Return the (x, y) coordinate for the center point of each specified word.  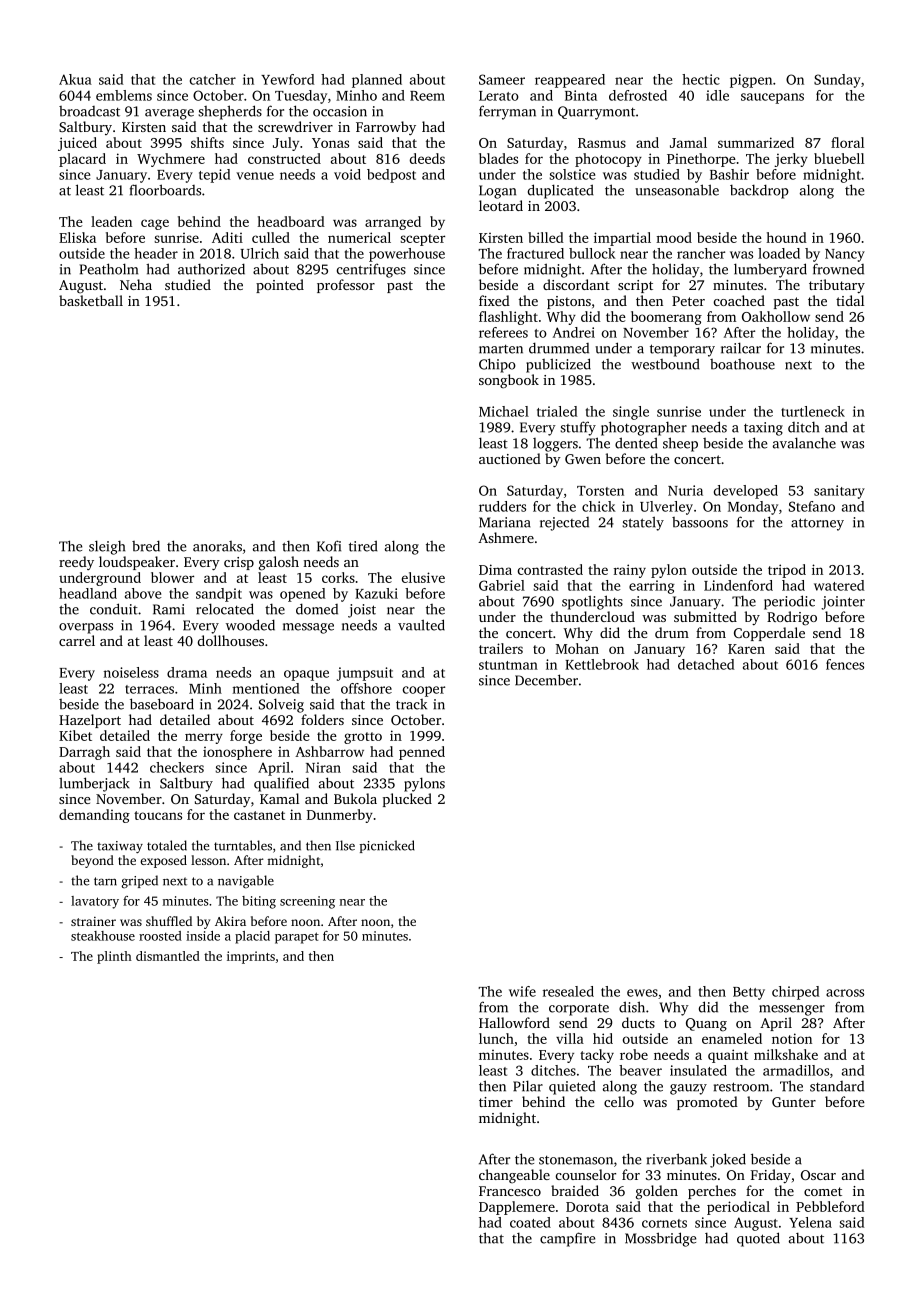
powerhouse (407, 255)
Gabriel (502, 585)
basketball (91, 300)
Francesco (510, 1191)
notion (792, 1038)
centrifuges (371, 270)
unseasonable (677, 190)
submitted (705, 616)
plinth (114, 957)
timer (496, 1102)
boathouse (742, 364)
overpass (86, 628)
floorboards (165, 190)
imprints (251, 957)
